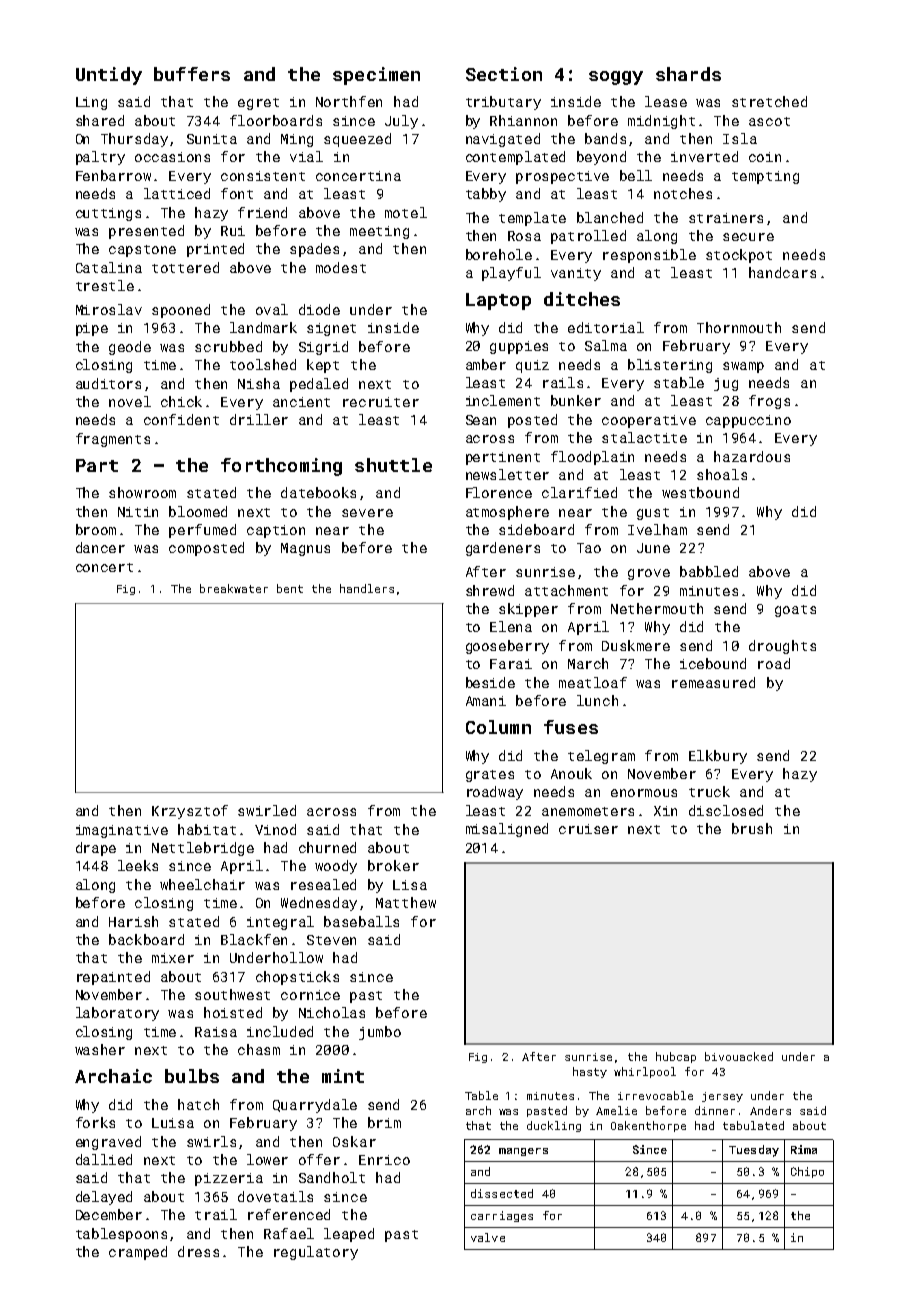 The image size is (908, 1316). What do you see at coordinates (718, 757) in the image?
I see `Elkbury` at bounding box center [718, 757].
